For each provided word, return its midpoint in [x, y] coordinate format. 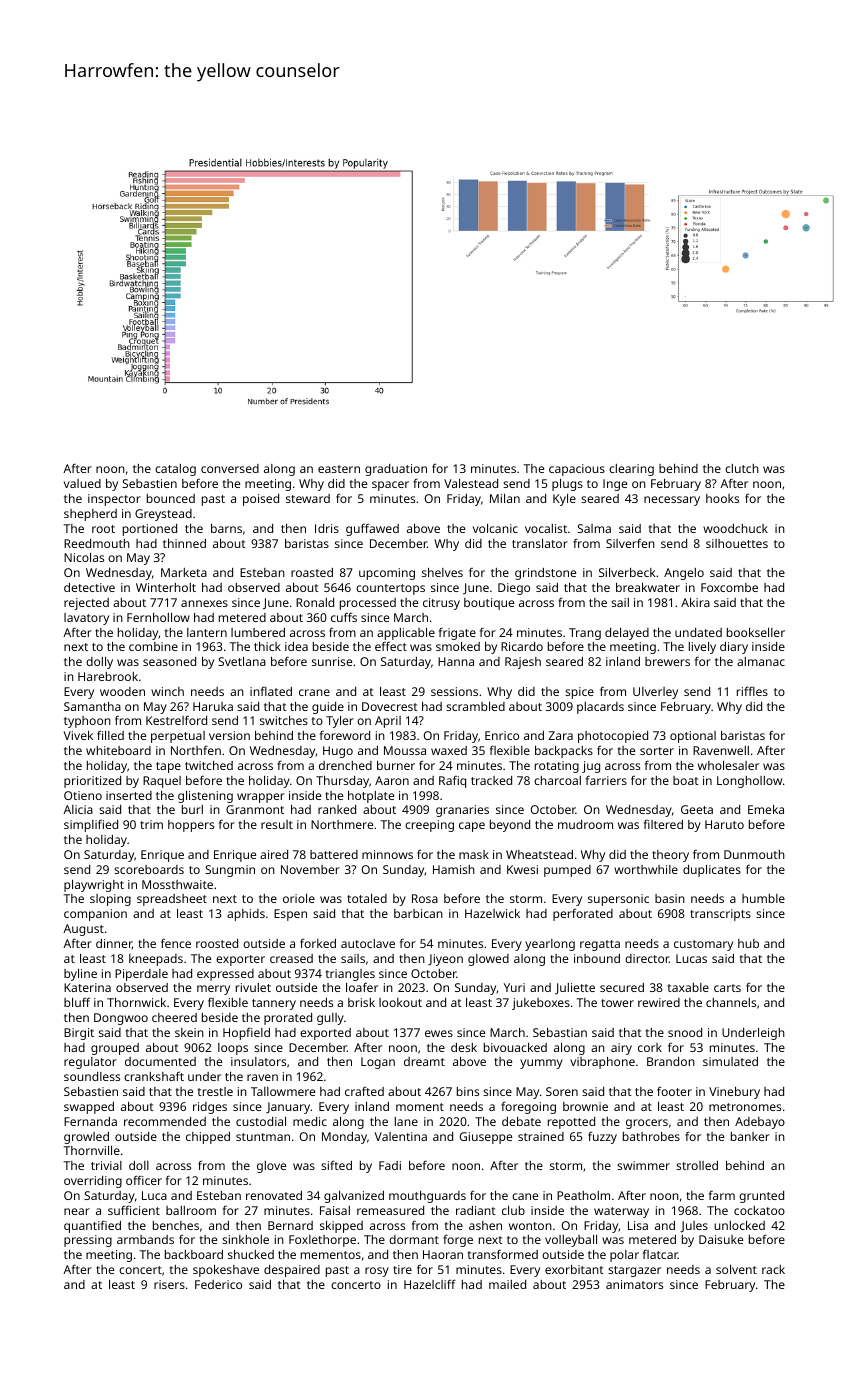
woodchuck [735, 528]
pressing [88, 1241]
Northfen [196, 750]
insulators [258, 1061]
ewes [439, 1033]
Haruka [213, 706]
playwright [94, 886]
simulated [730, 1061]
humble [763, 898]
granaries [462, 811]
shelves [442, 572]
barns [226, 528]
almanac [761, 661]
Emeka [766, 809]
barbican [418, 913]
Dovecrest [390, 706]
